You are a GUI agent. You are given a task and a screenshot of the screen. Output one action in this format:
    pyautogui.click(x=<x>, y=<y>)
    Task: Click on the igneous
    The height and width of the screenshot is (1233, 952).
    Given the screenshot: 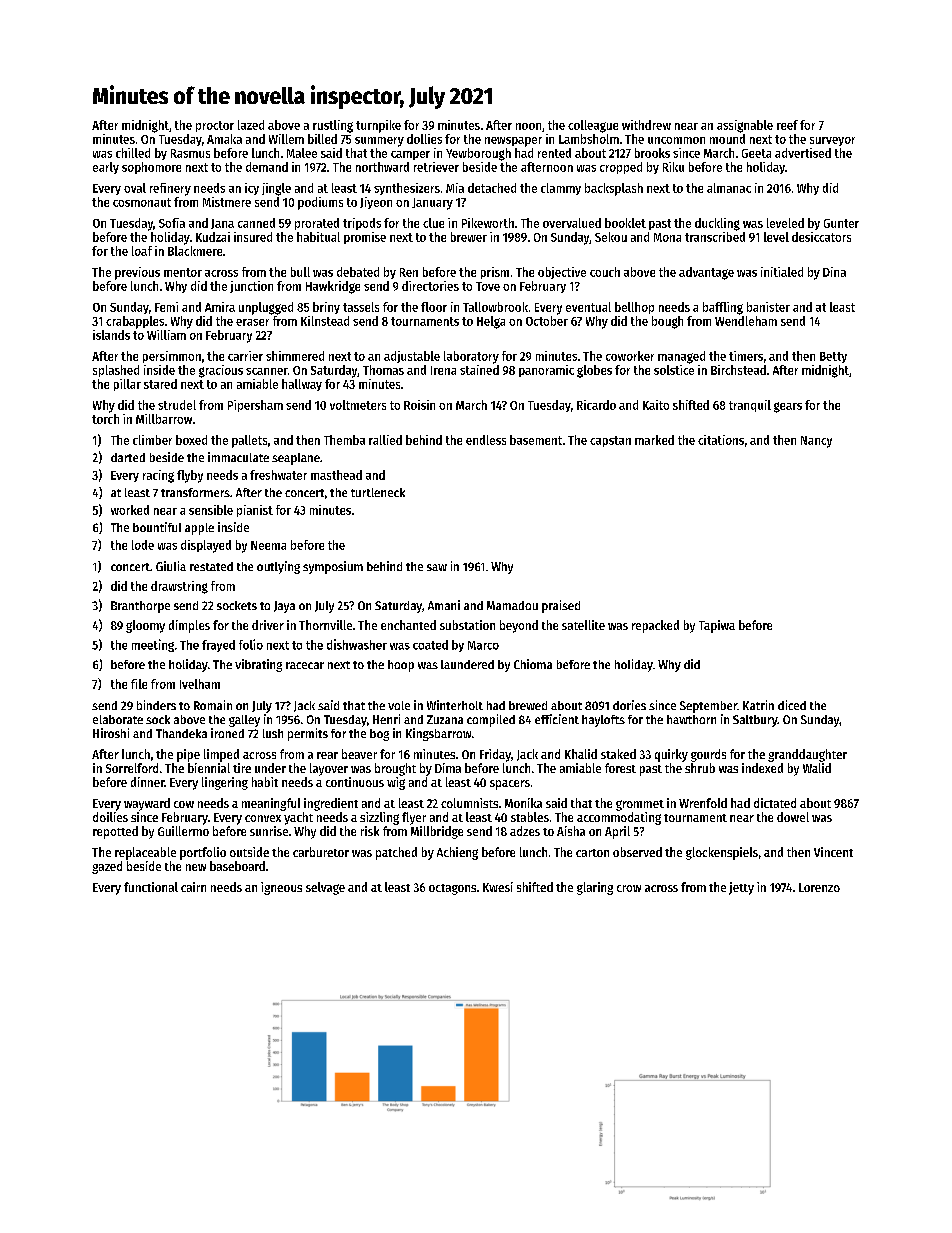 What is the action you would take?
    pyautogui.click(x=281, y=888)
